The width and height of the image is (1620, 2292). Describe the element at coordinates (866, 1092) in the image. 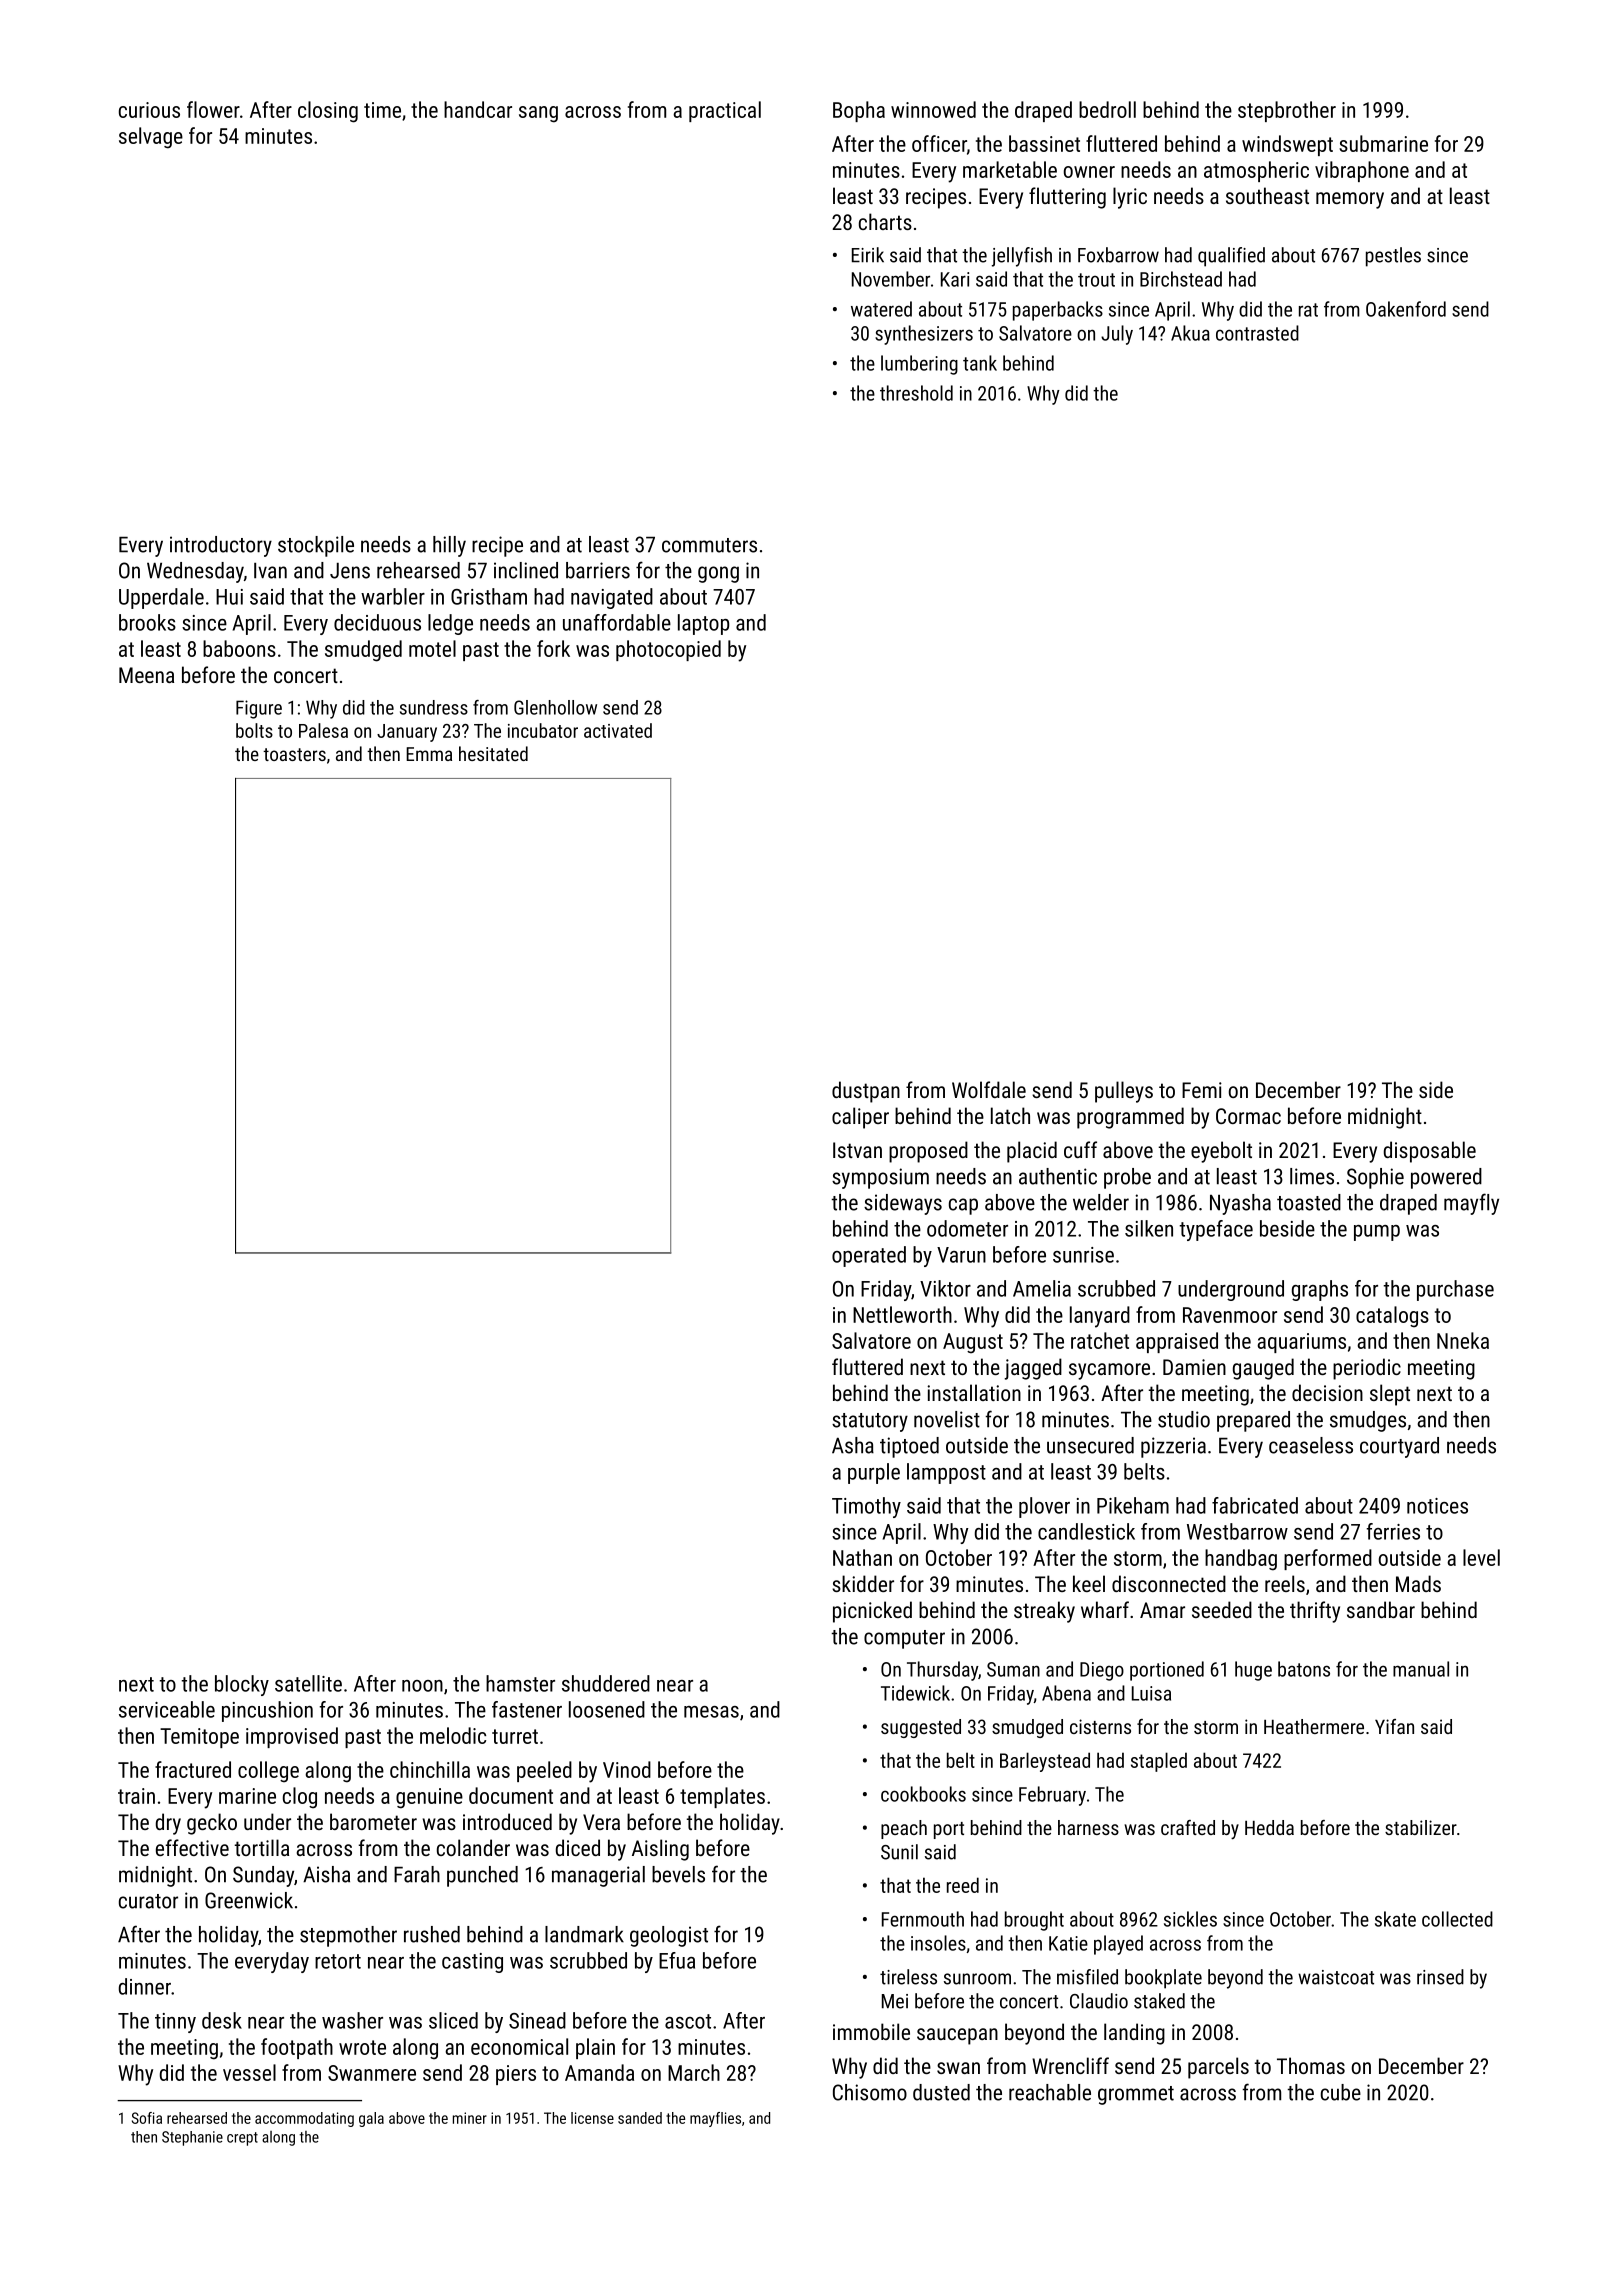

I see `dustpan` at that location.
